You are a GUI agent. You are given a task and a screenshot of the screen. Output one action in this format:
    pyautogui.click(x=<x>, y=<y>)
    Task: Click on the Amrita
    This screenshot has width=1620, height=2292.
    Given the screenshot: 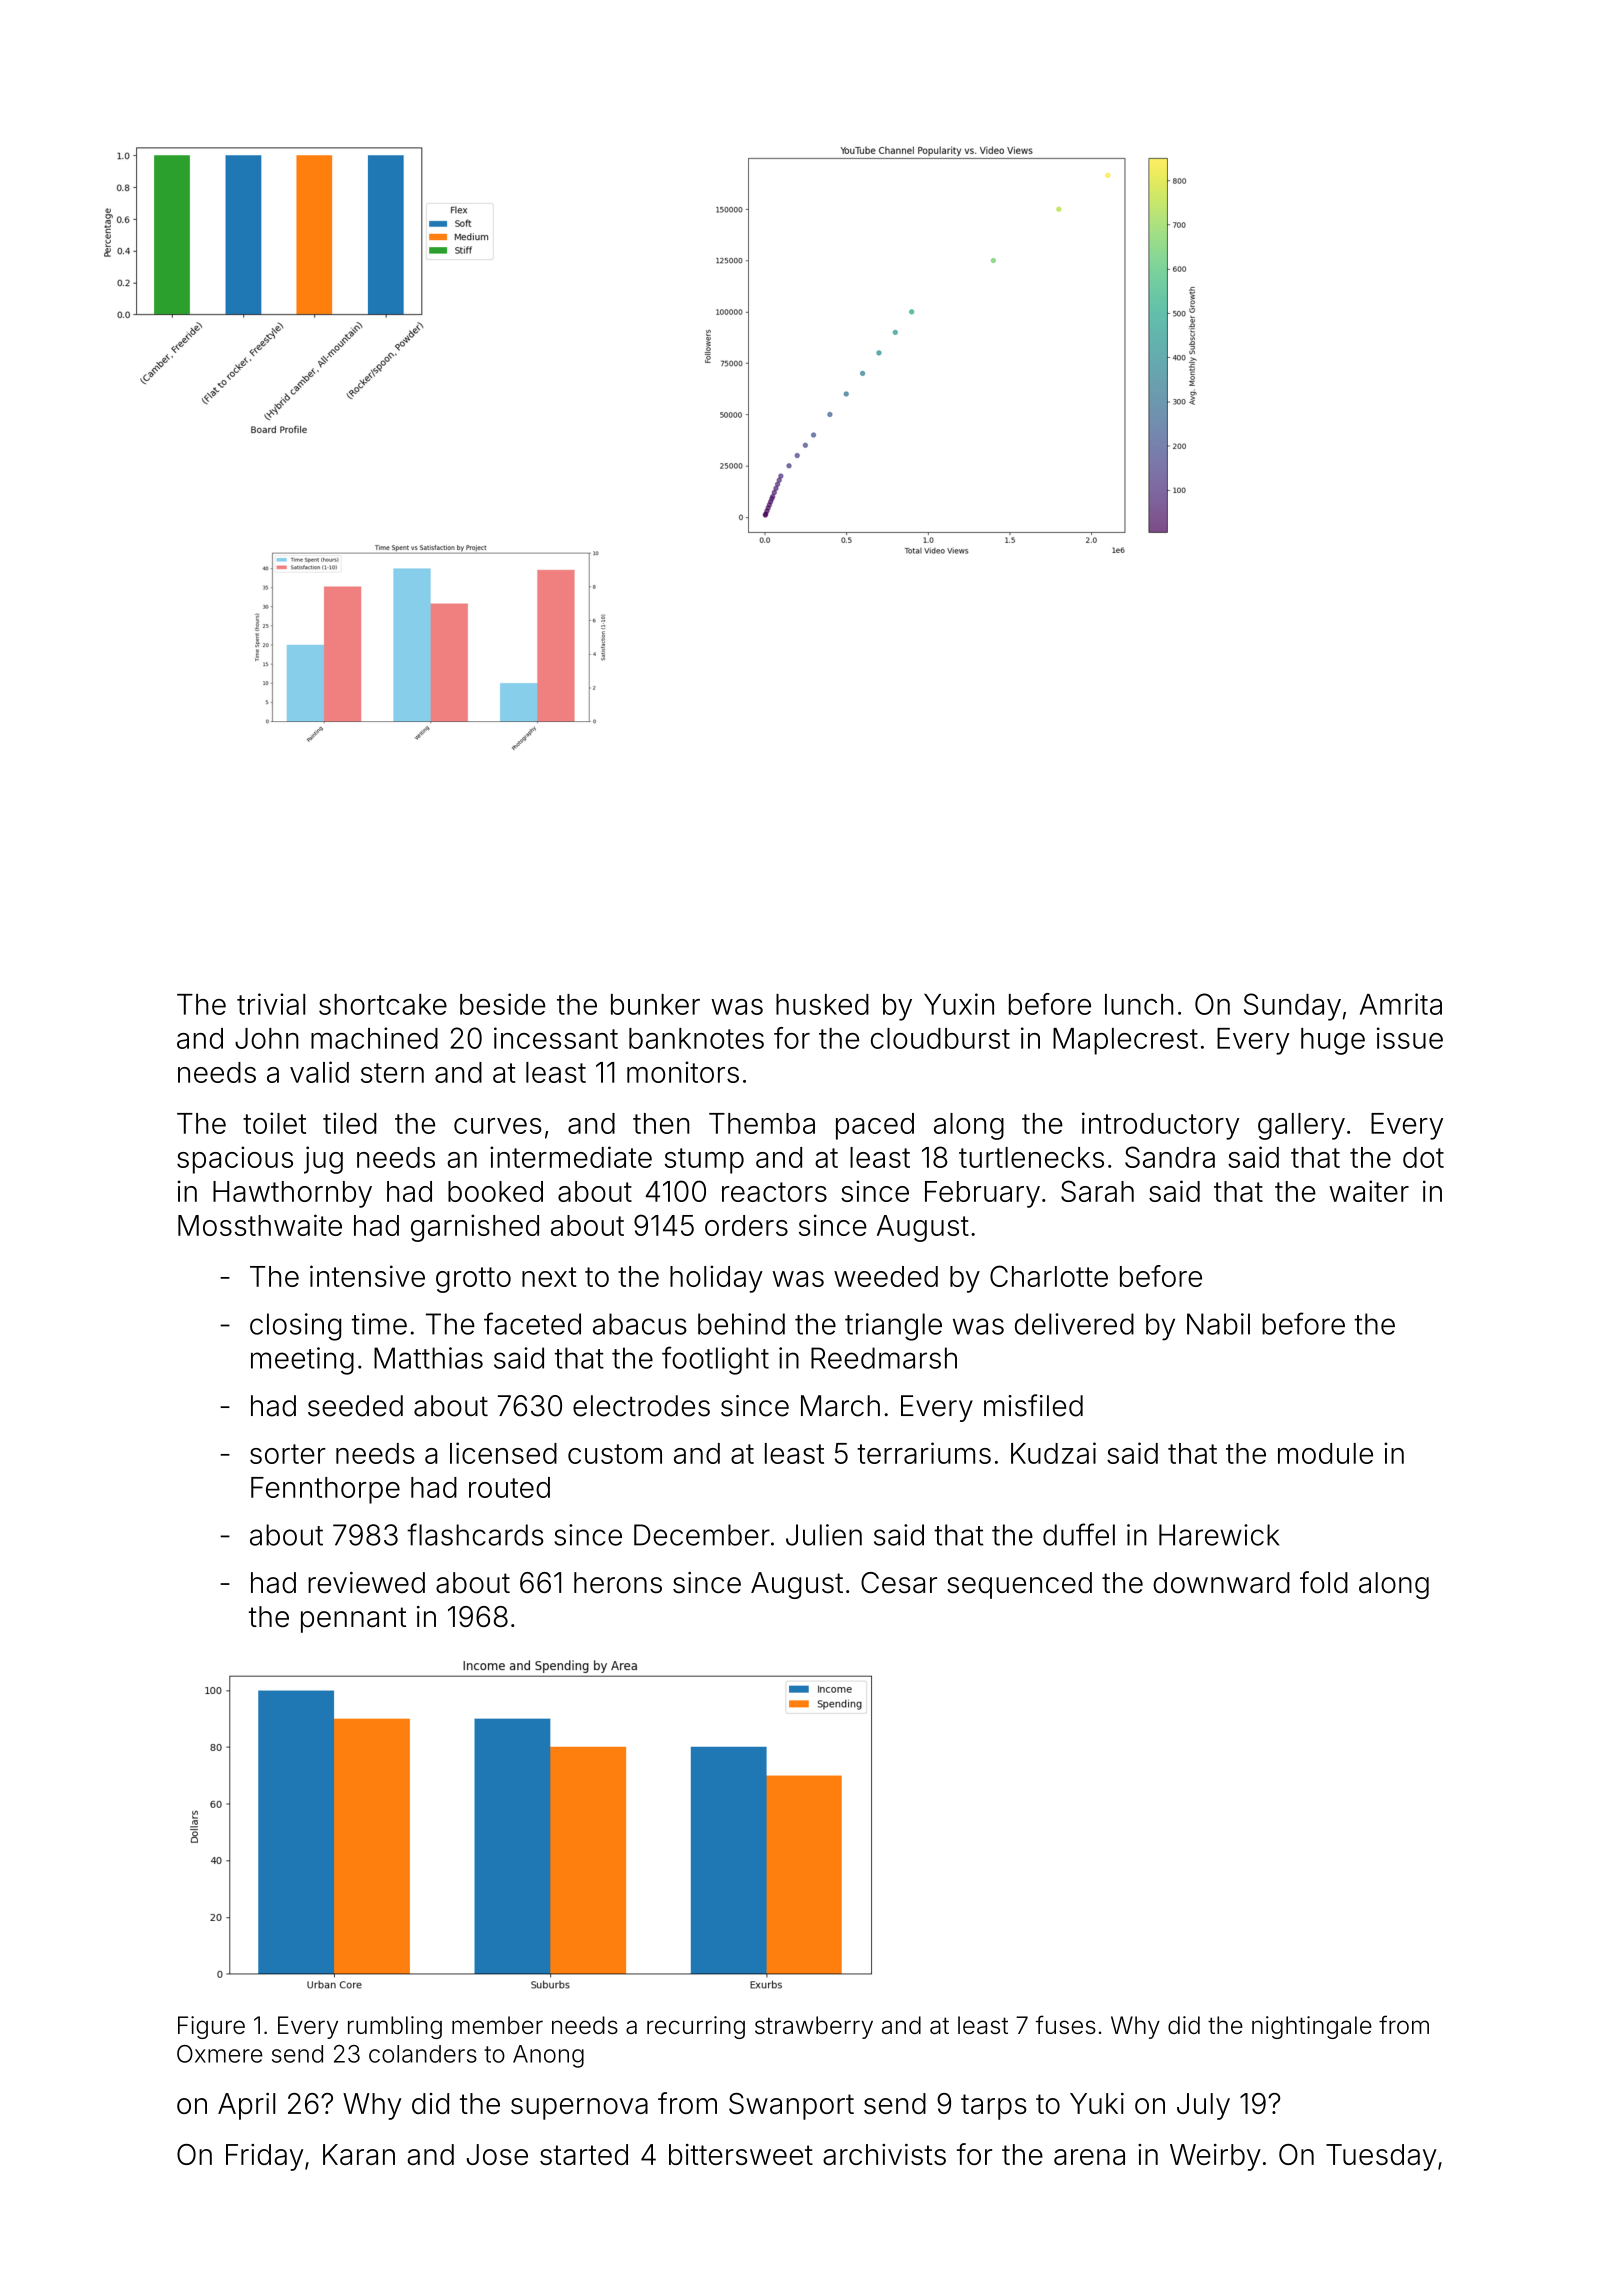 What is the action you would take?
    pyautogui.click(x=1401, y=1004)
